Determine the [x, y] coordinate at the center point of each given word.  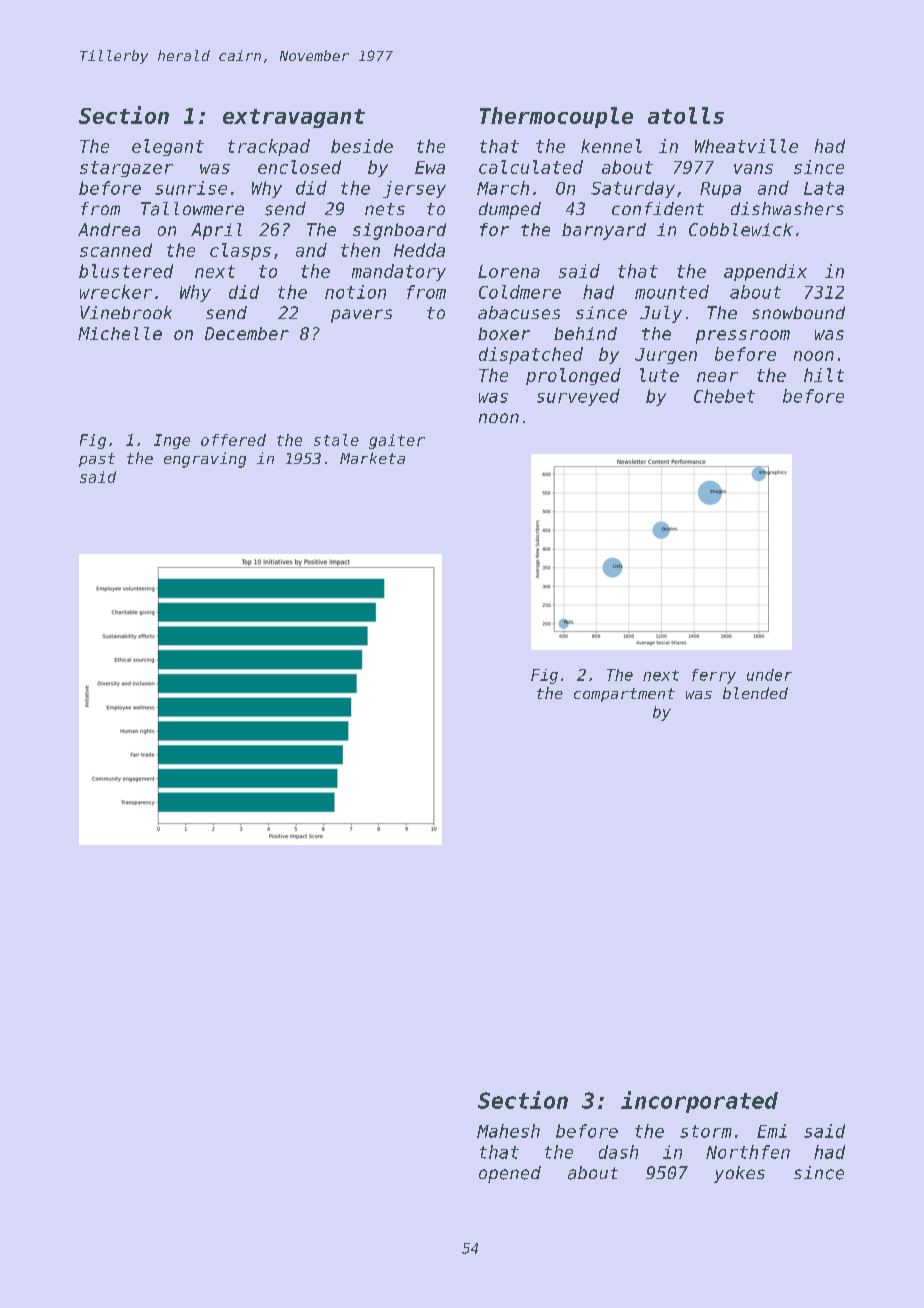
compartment [624, 695]
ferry [714, 676]
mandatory [399, 272]
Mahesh [508, 1131]
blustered [126, 271]
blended [755, 693]
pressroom [743, 337]
